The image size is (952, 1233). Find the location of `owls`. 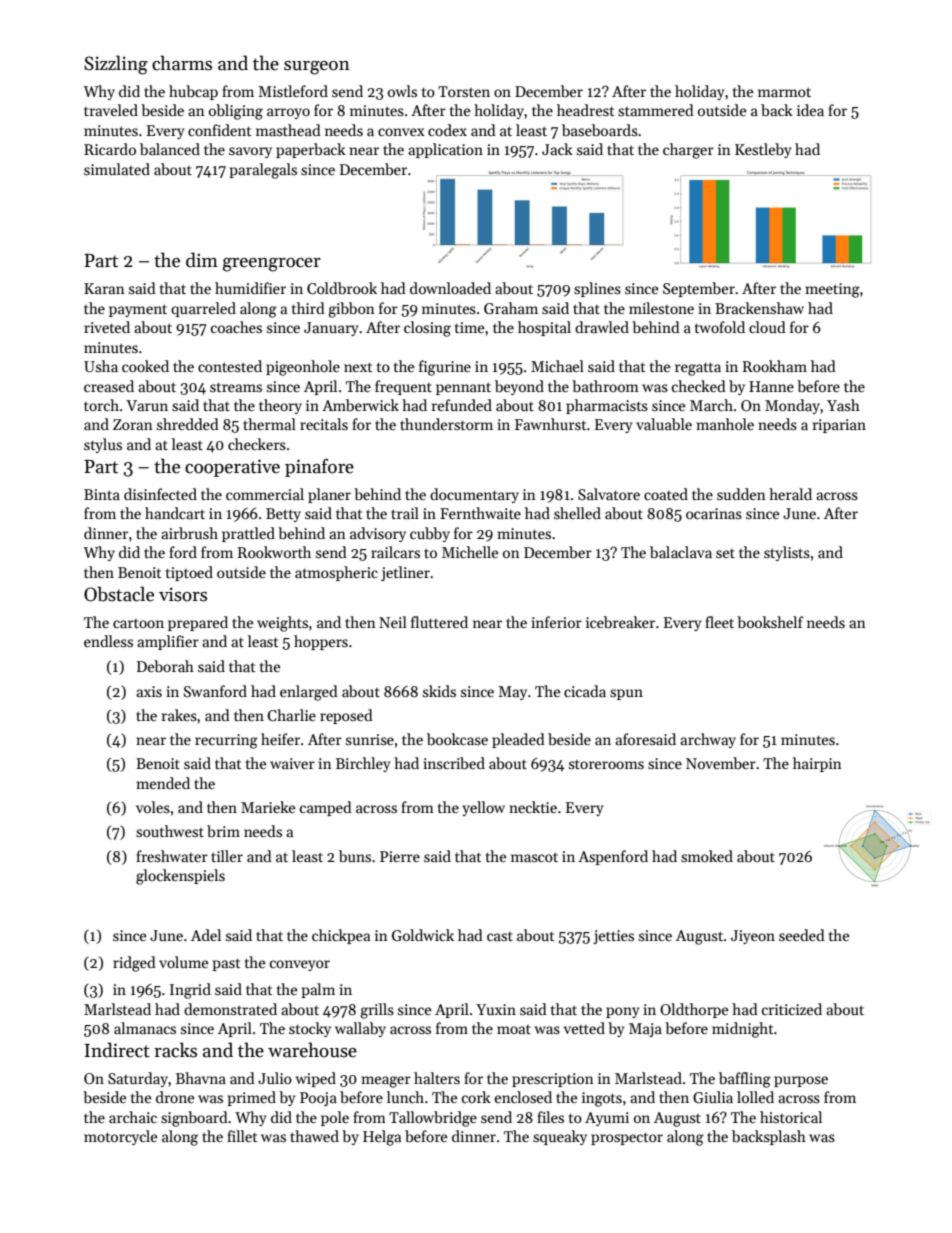

owls is located at coordinates (402, 91).
